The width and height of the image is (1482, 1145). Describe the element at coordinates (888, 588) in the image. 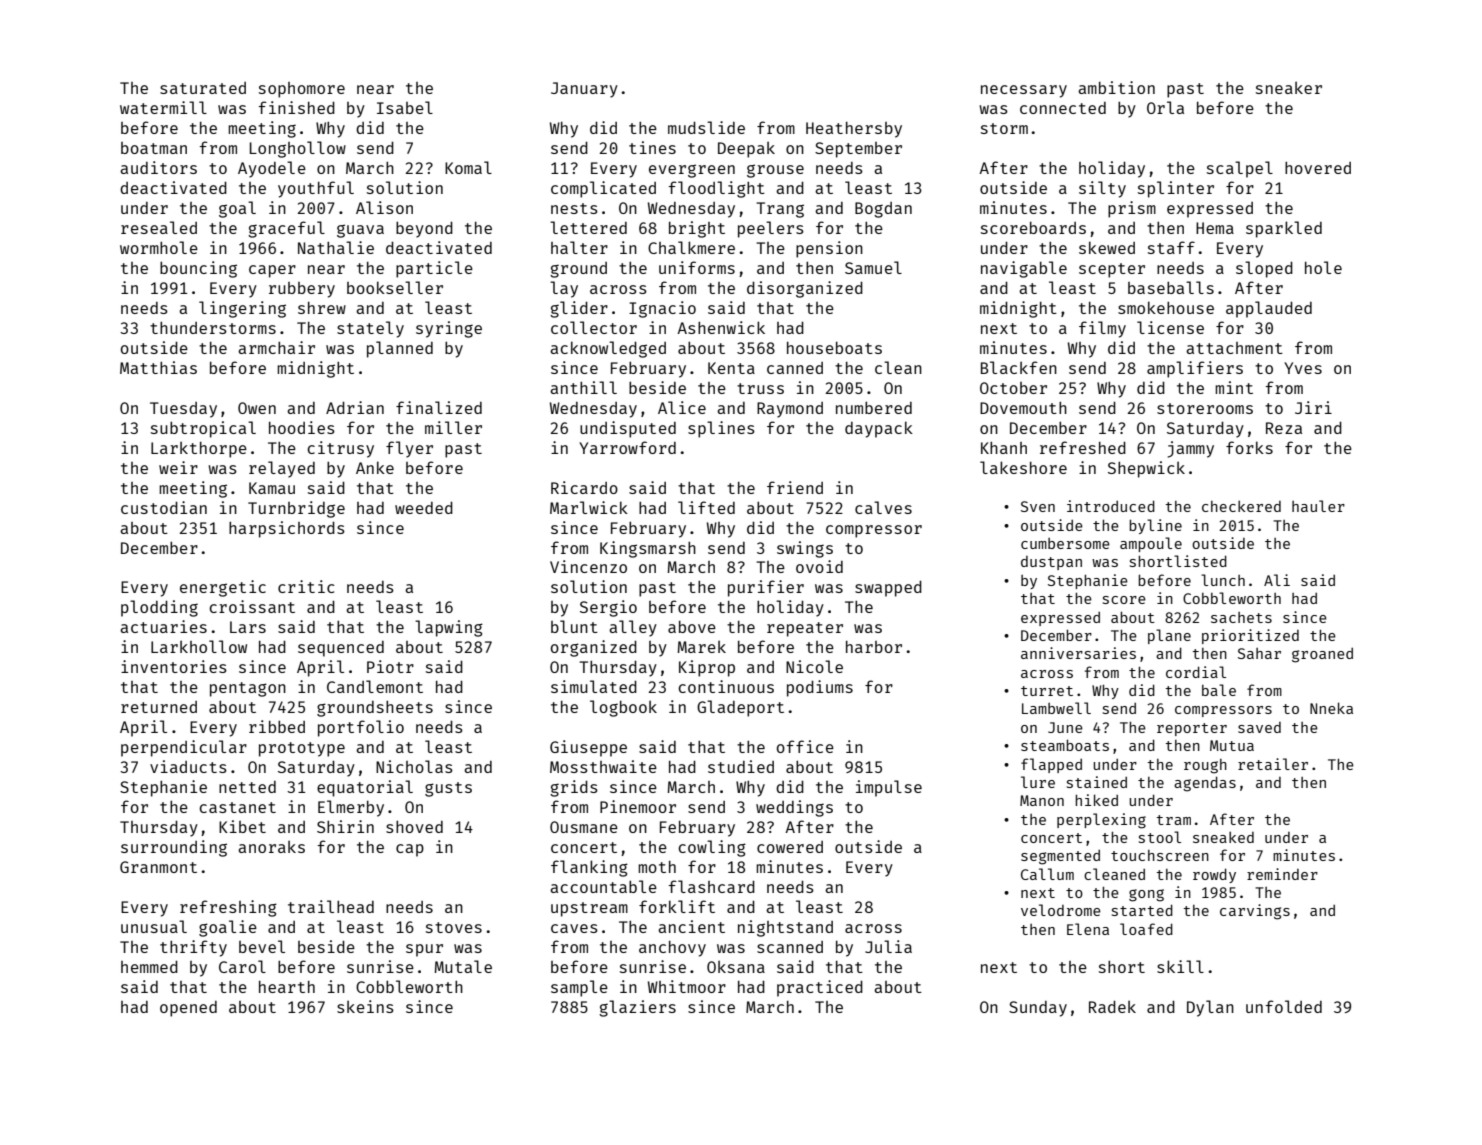

I see `swapped` at that location.
